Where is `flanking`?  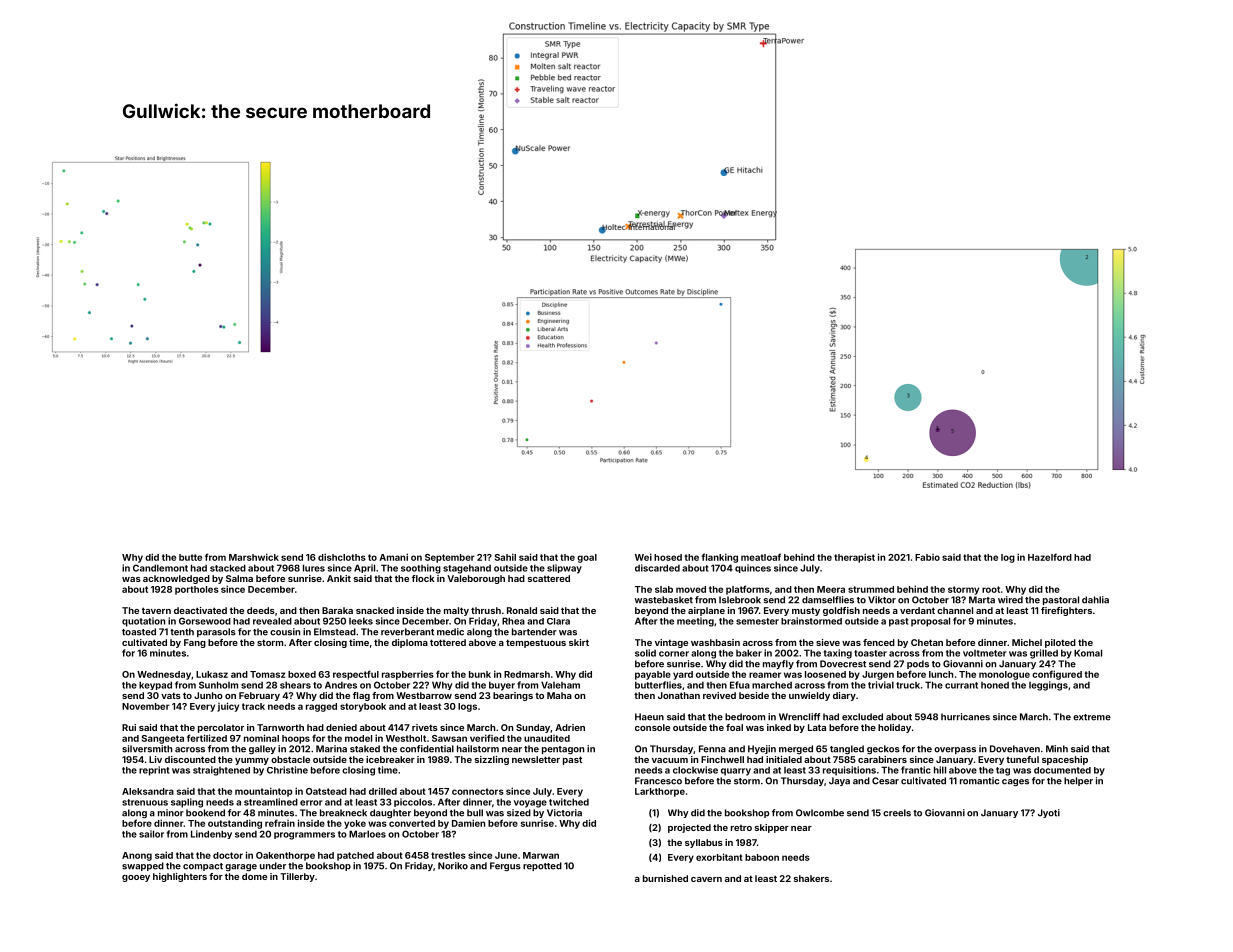
flanking is located at coordinates (719, 558).
